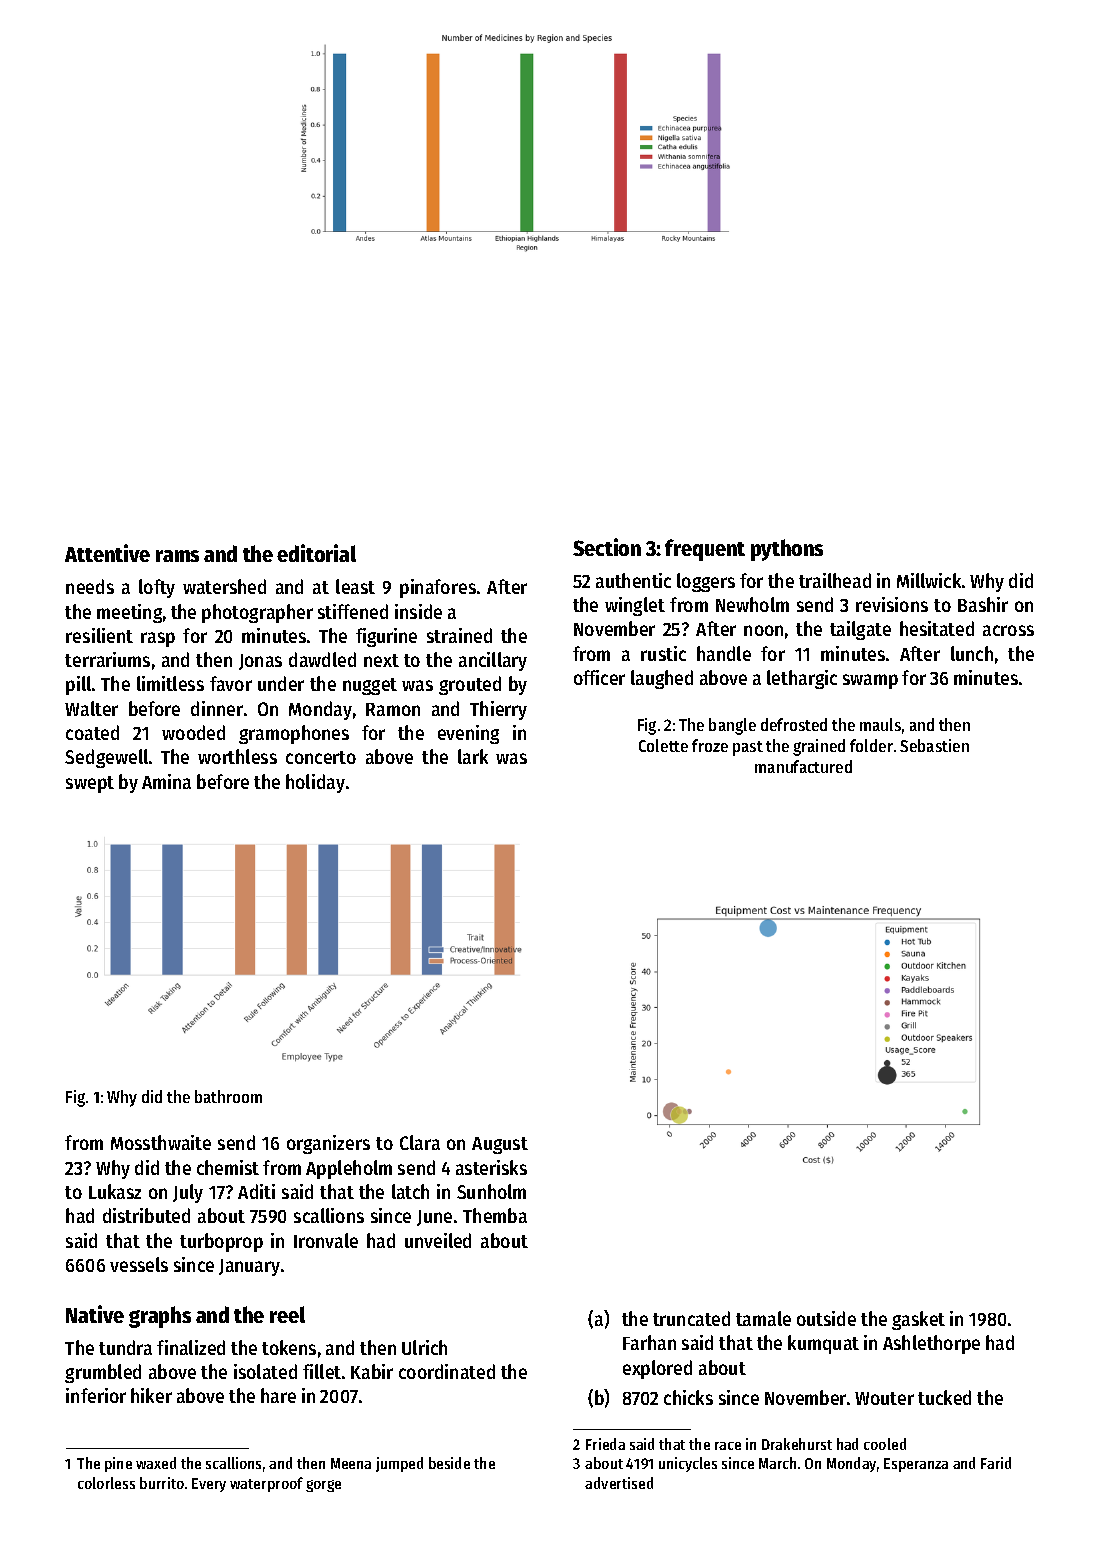  I want to click on editorial, so click(316, 553).
